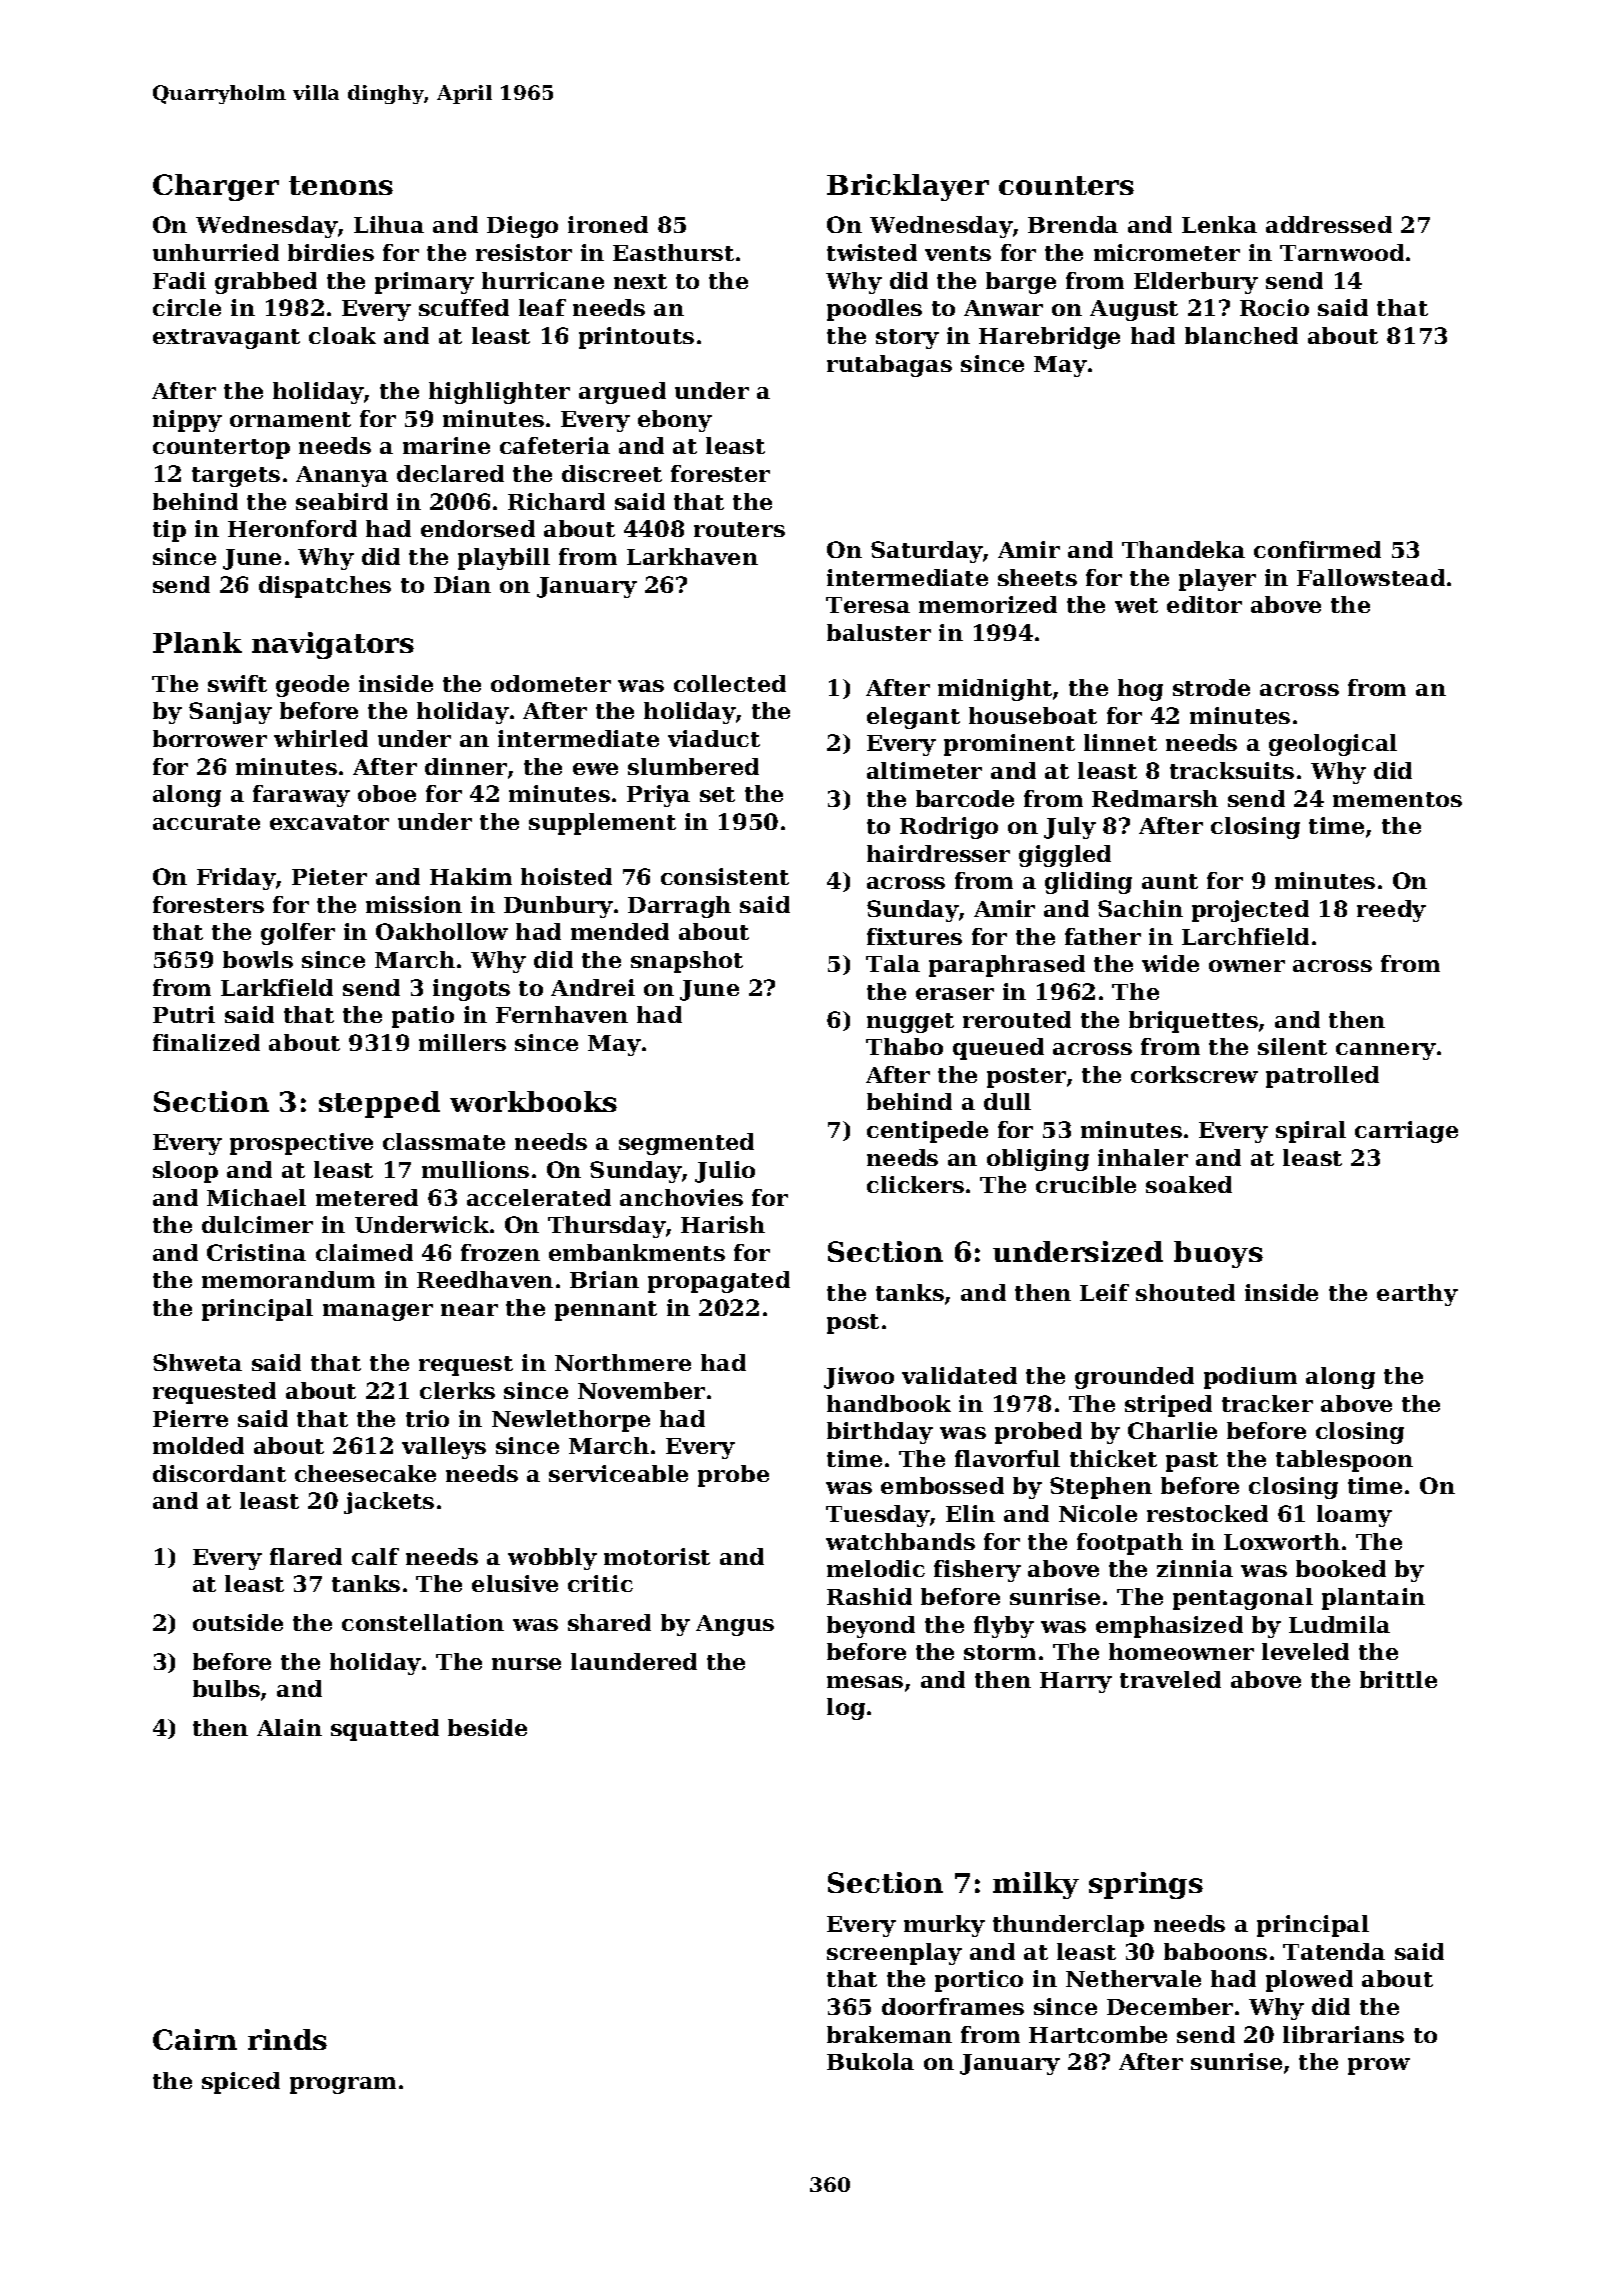 This screenshot has width=1620, height=2292. Describe the element at coordinates (1391, 911) in the screenshot. I see `reedy` at that location.
